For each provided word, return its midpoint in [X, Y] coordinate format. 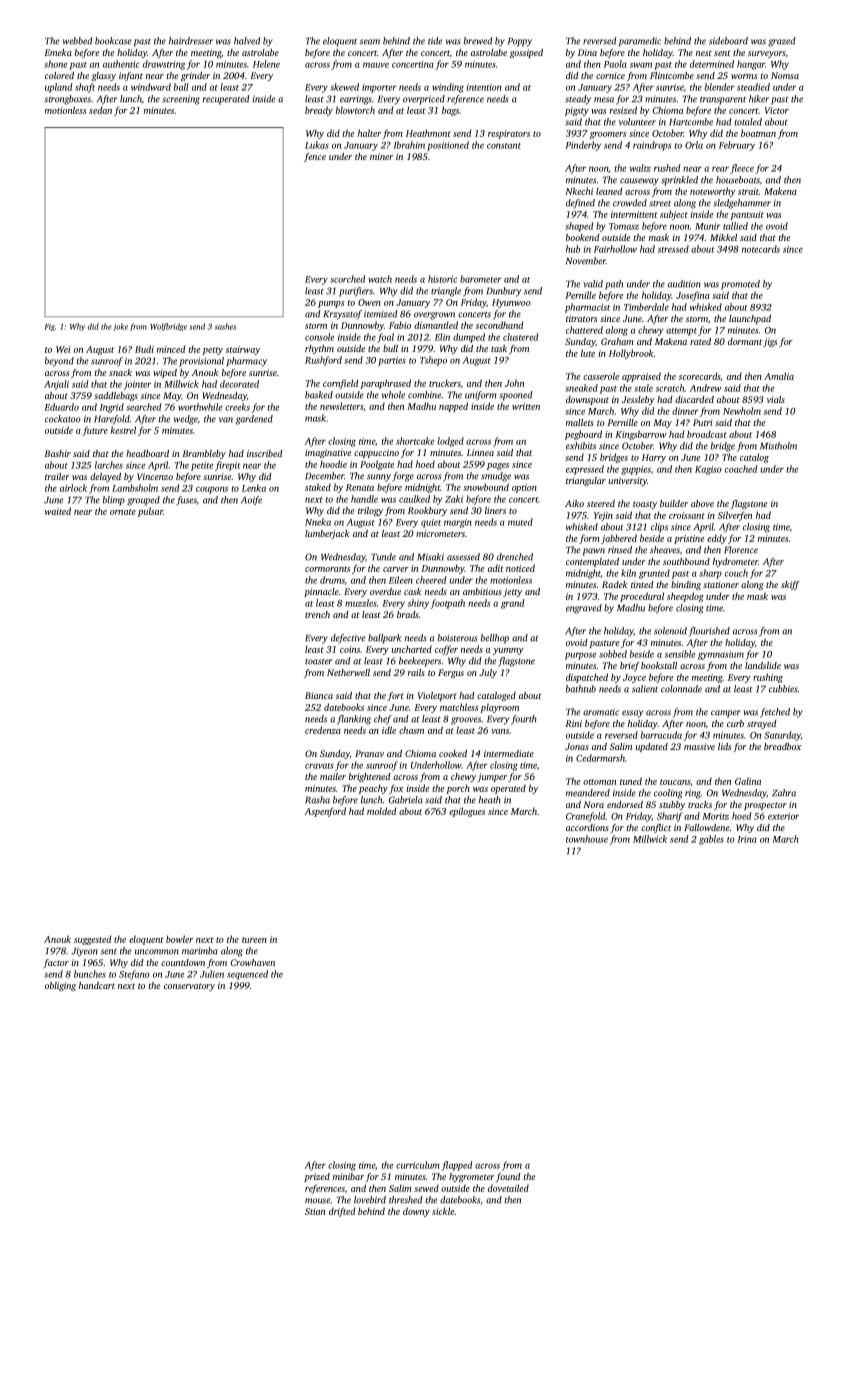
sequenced [247, 975]
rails [416, 672]
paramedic [640, 42]
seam [370, 42]
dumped [469, 338]
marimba [200, 951]
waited [58, 511]
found [508, 1177]
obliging [60, 986]
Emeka [58, 52]
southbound [686, 561]
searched [143, 407]
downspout [587, 400]
